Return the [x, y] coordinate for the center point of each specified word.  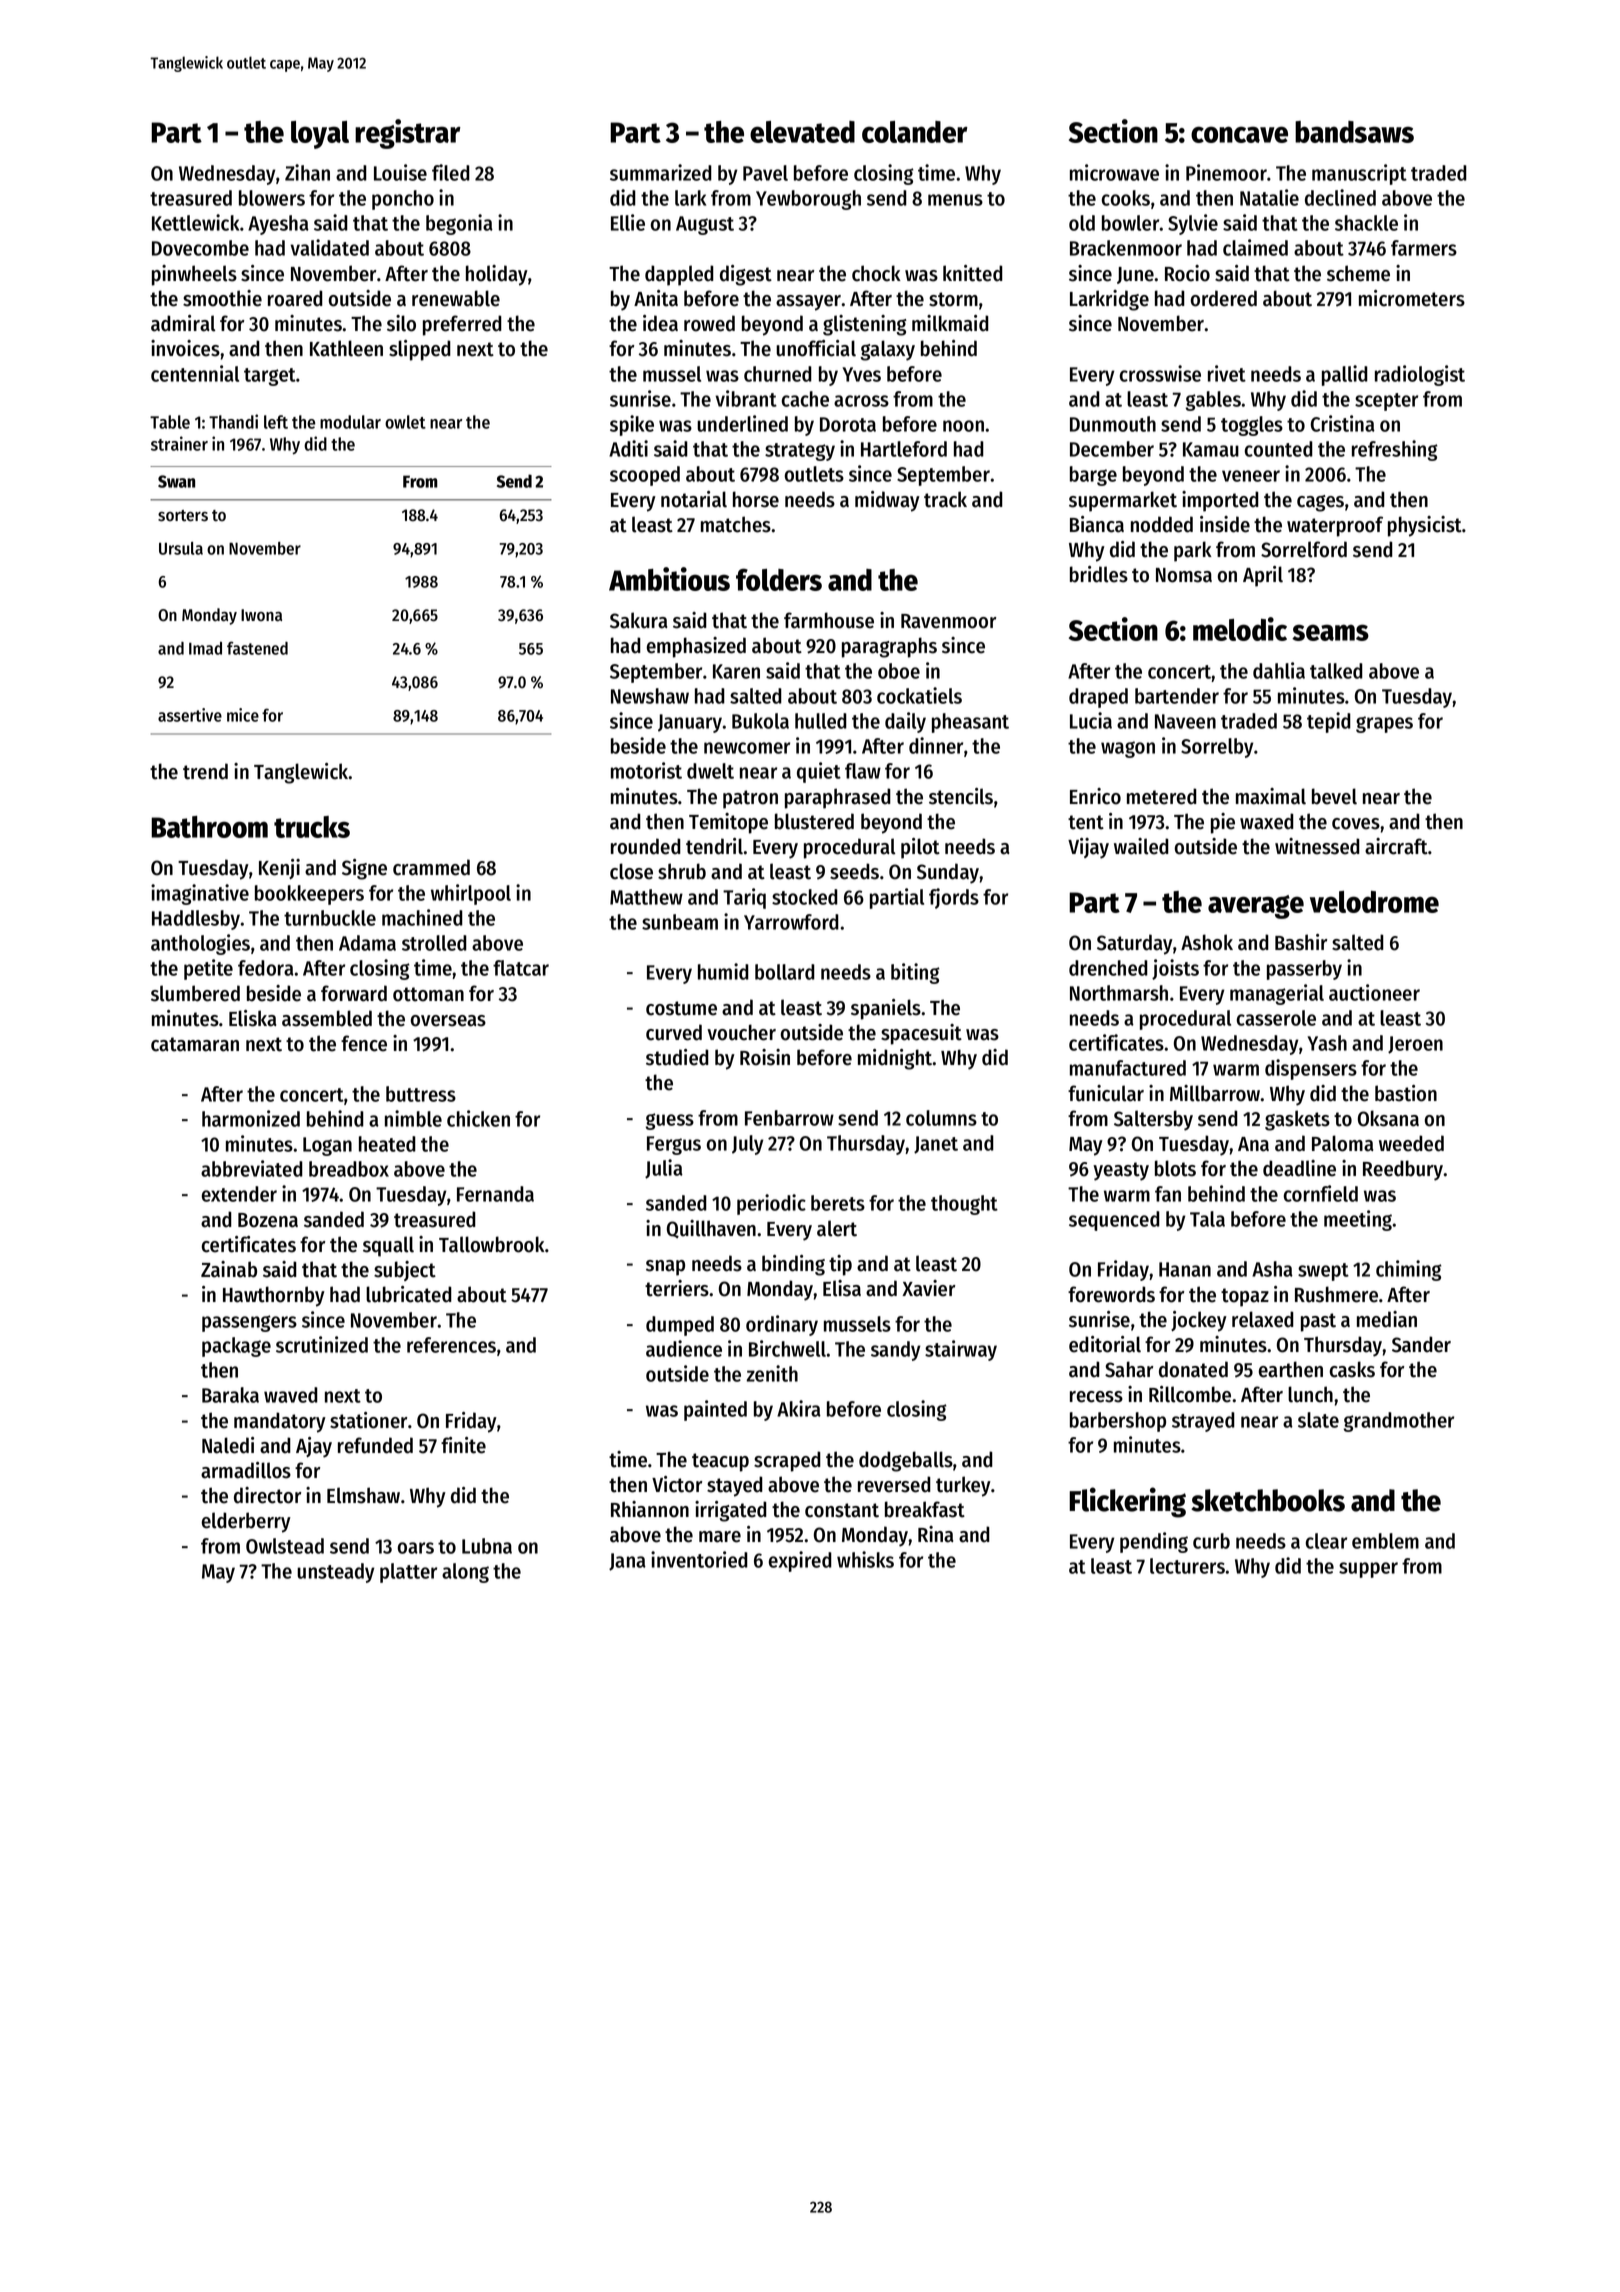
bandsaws [1354, 132]
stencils [961, 796]
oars [416, 1548]
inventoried [699, 1559]
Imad [205, 648]
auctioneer [1374, 992]
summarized [661, 172]
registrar [408, 134]
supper [1368, 1570]
